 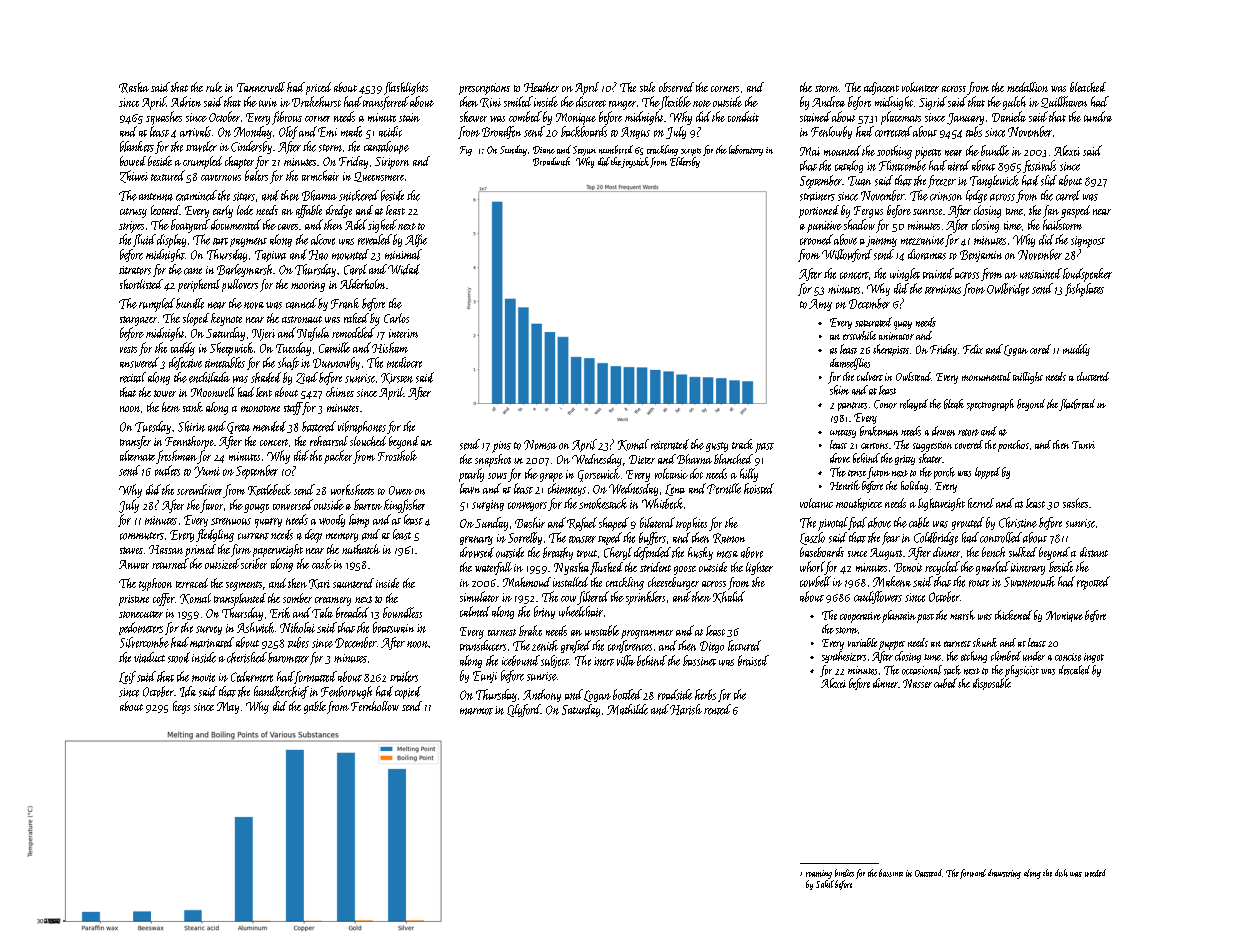 What do you see at coordinates (375, 706) in the screenshot?
I see `Fernhollow` at bounding box center [375, 706].
